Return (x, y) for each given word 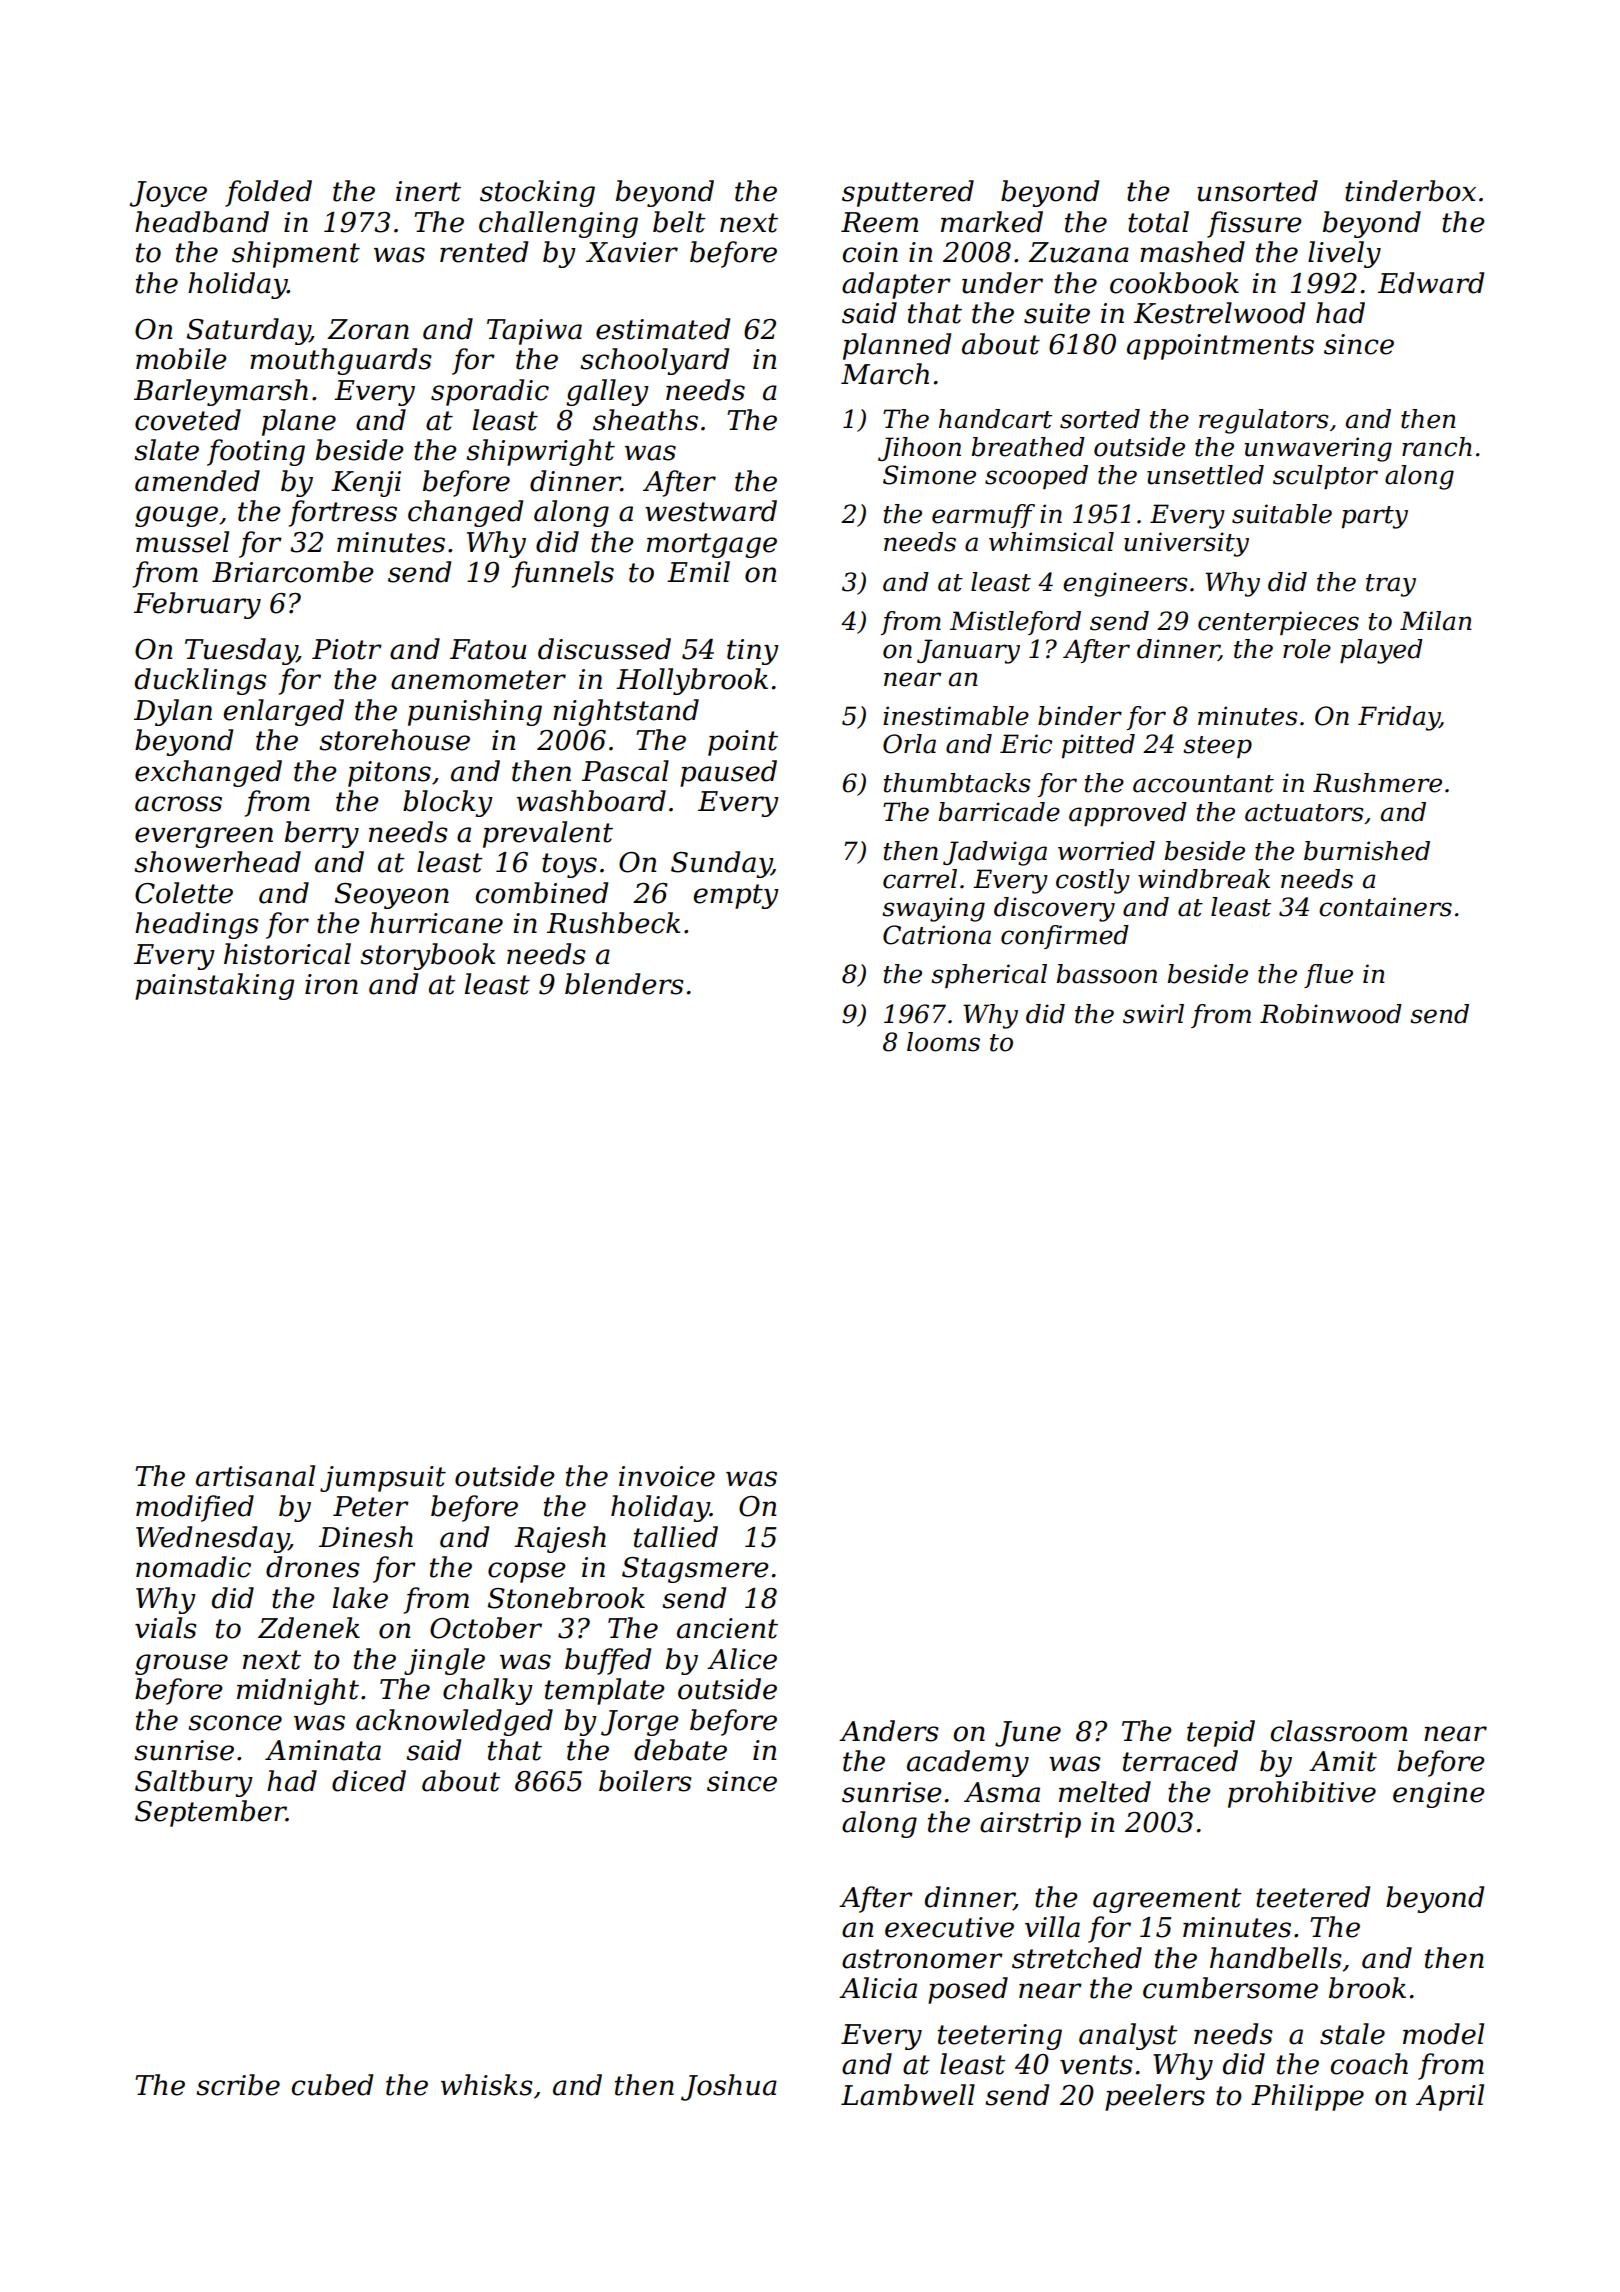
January (968, 651)
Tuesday (241, 651)
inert (428, 191)
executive (949, 1927)
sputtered (908, 193)
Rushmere (1377, 783)
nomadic (193, 1567)
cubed (332, 2085)
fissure (1254, 224)
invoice (667, 1476)
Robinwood (1331, 1014)
